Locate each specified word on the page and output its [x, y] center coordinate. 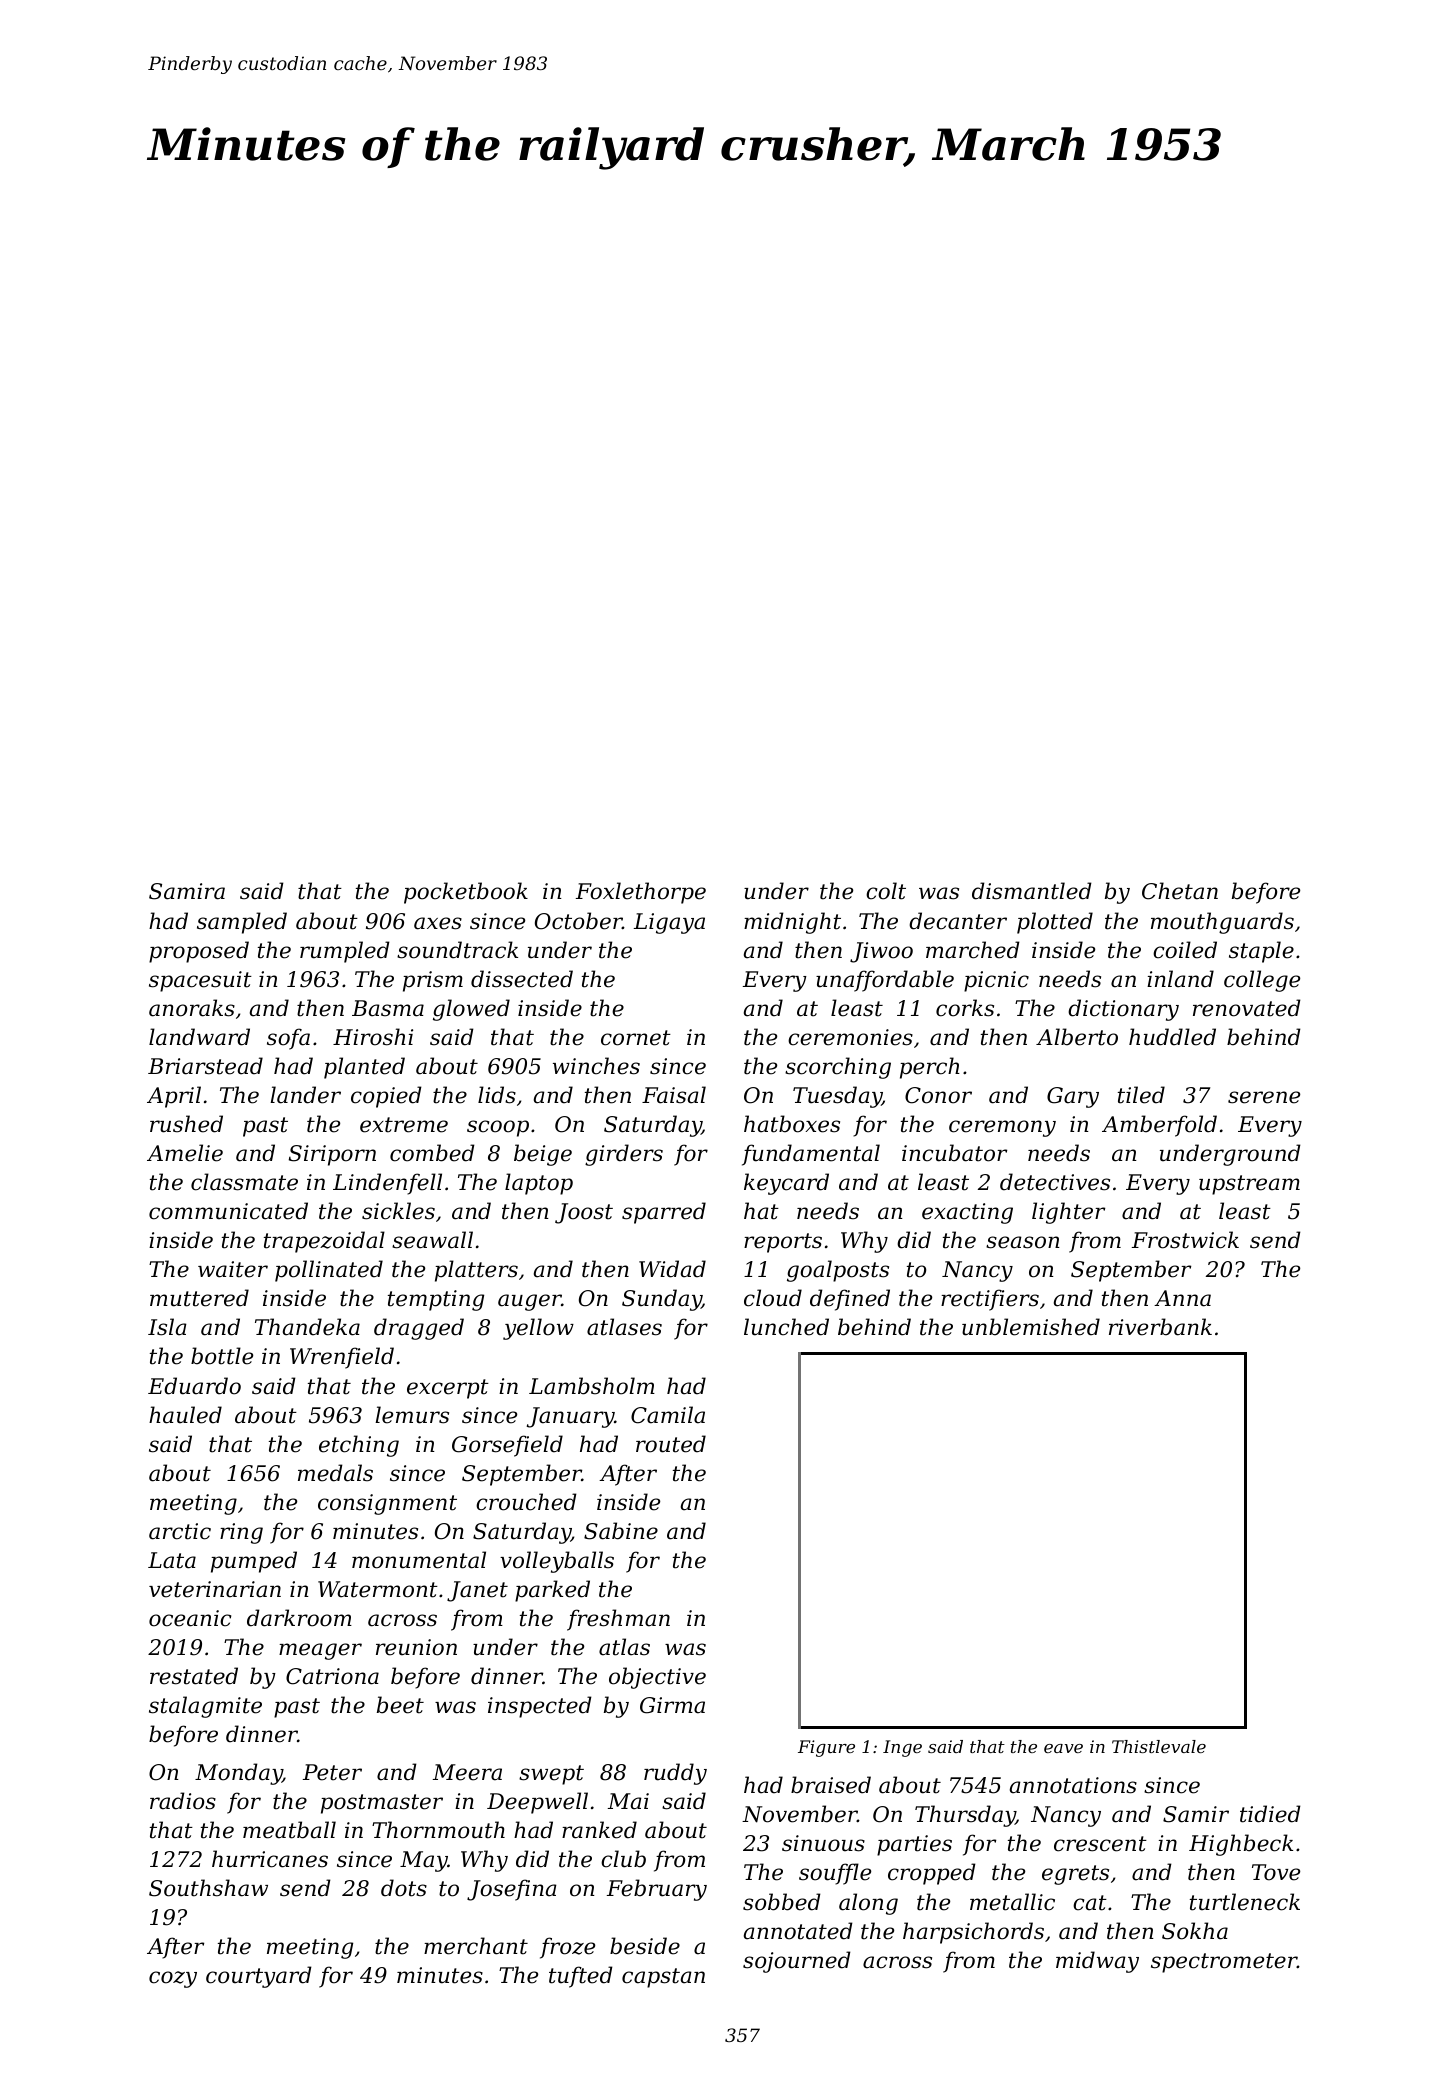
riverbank [1160, 1327]
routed [671, 1444]
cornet [636, 1038]
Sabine [621, 1531]
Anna [1182, 1298]
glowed [471, 1010]
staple [1261, 952]
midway [1097, 1962]
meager [320, 1651]
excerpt [448, 1389]
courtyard [259, 1977]
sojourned [797, 1962]
